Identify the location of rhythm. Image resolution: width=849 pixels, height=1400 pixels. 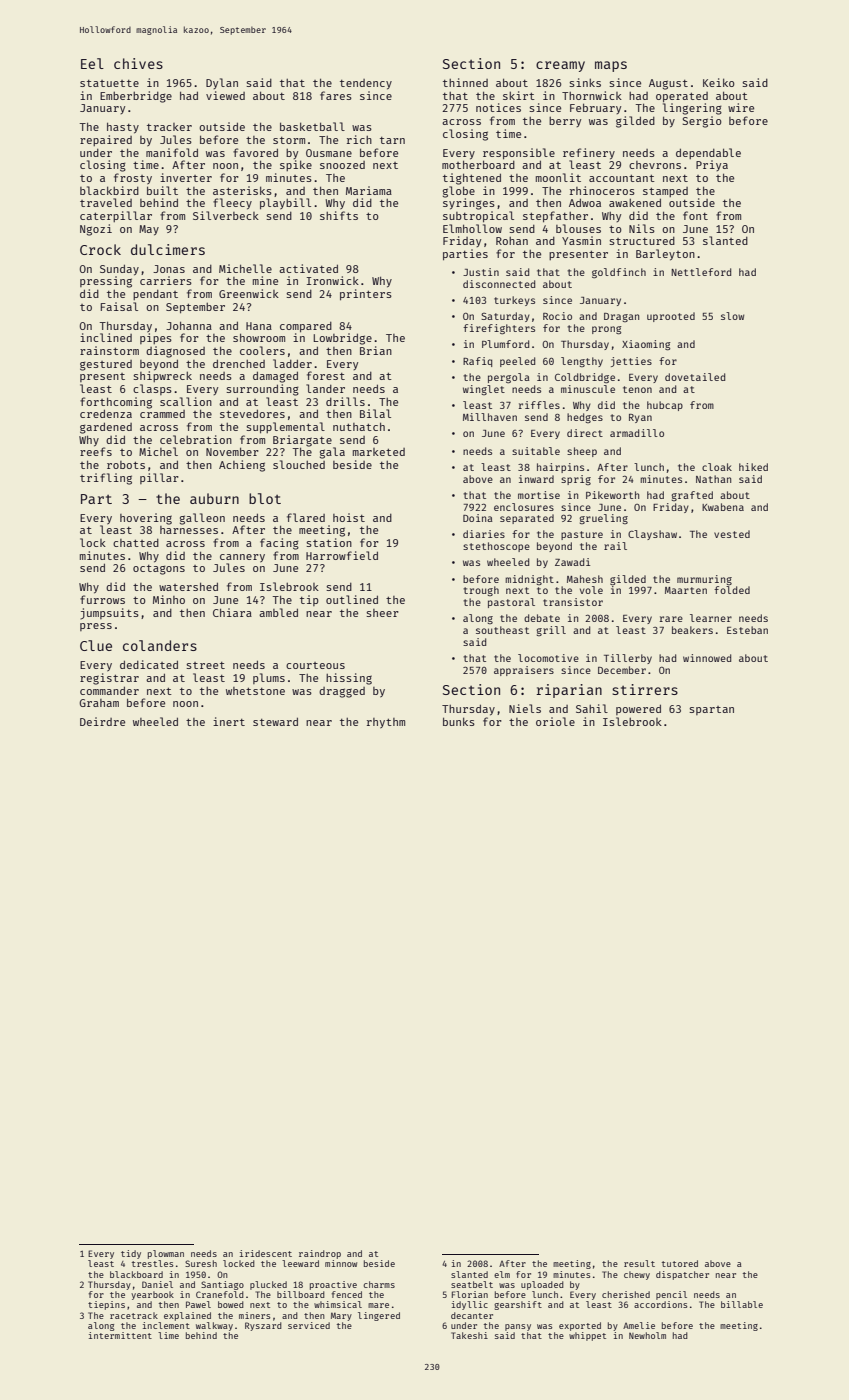
(386, 723).
